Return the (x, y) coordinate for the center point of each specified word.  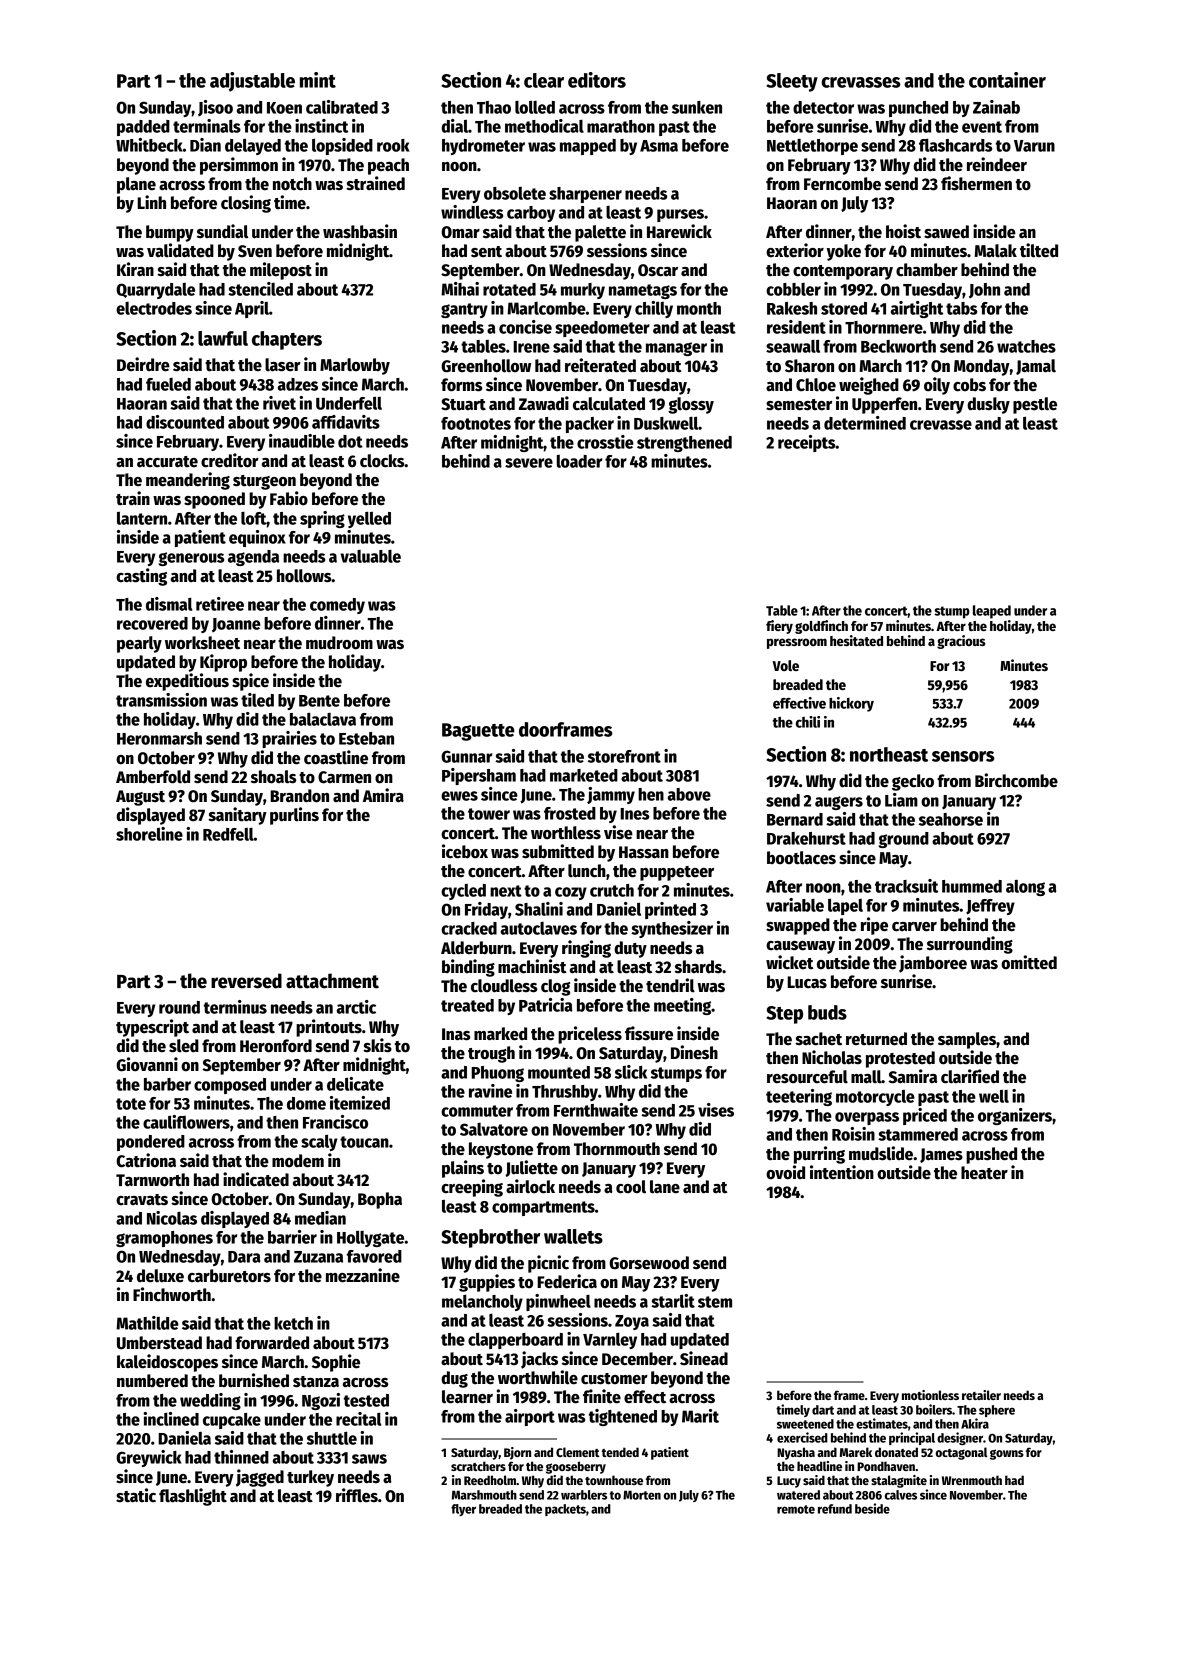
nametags (643, 291)
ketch (293, 1323)
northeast (889, 754)
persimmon (239, 166)
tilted (1039, 250)
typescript (152, 1028)
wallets (573, 1236)
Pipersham (479, 776)
